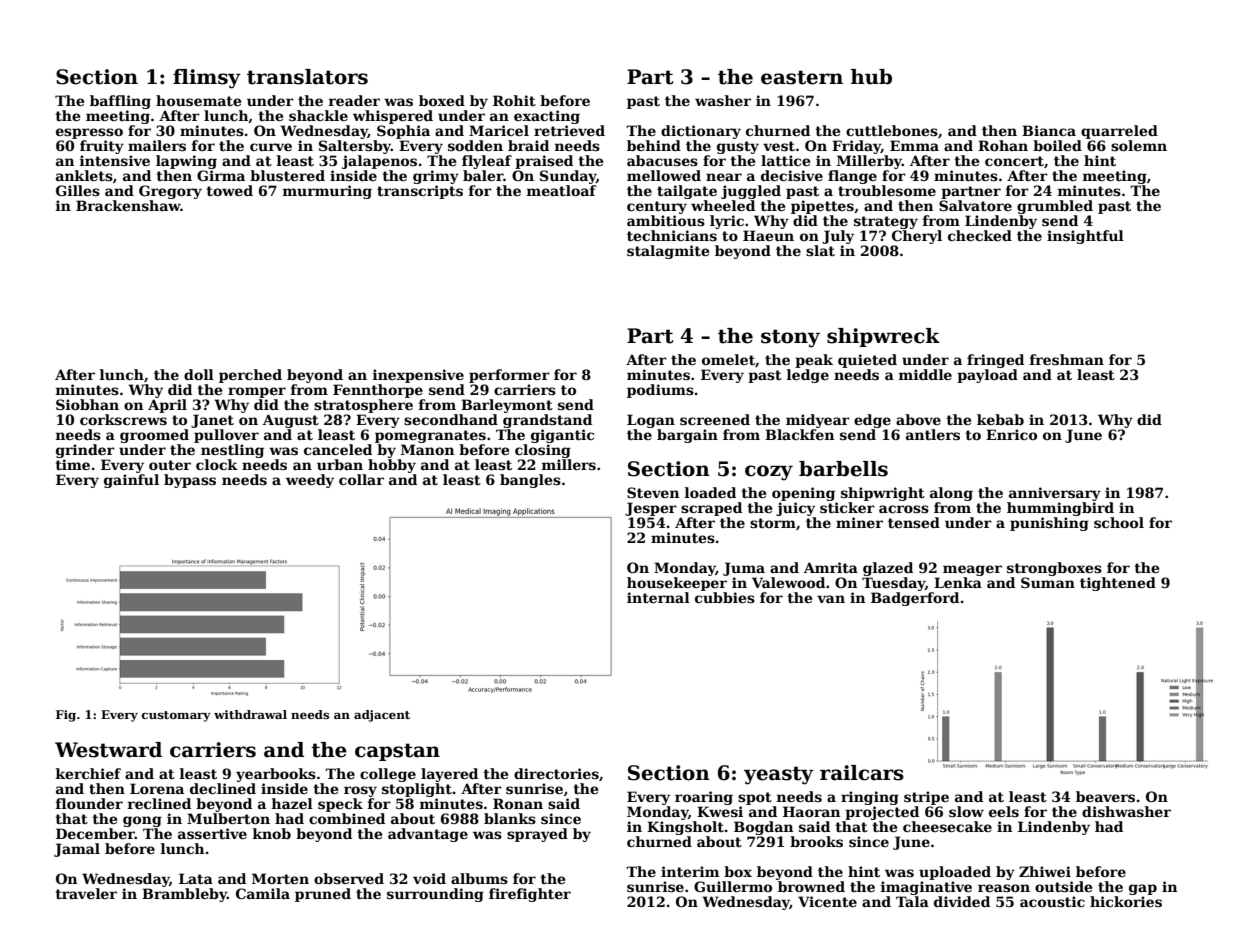 The width and height of the image is (1233, 952). What do you see at coordinates (933, 434) in the image?
I see `antlers` at bounding box center [933, 434].
